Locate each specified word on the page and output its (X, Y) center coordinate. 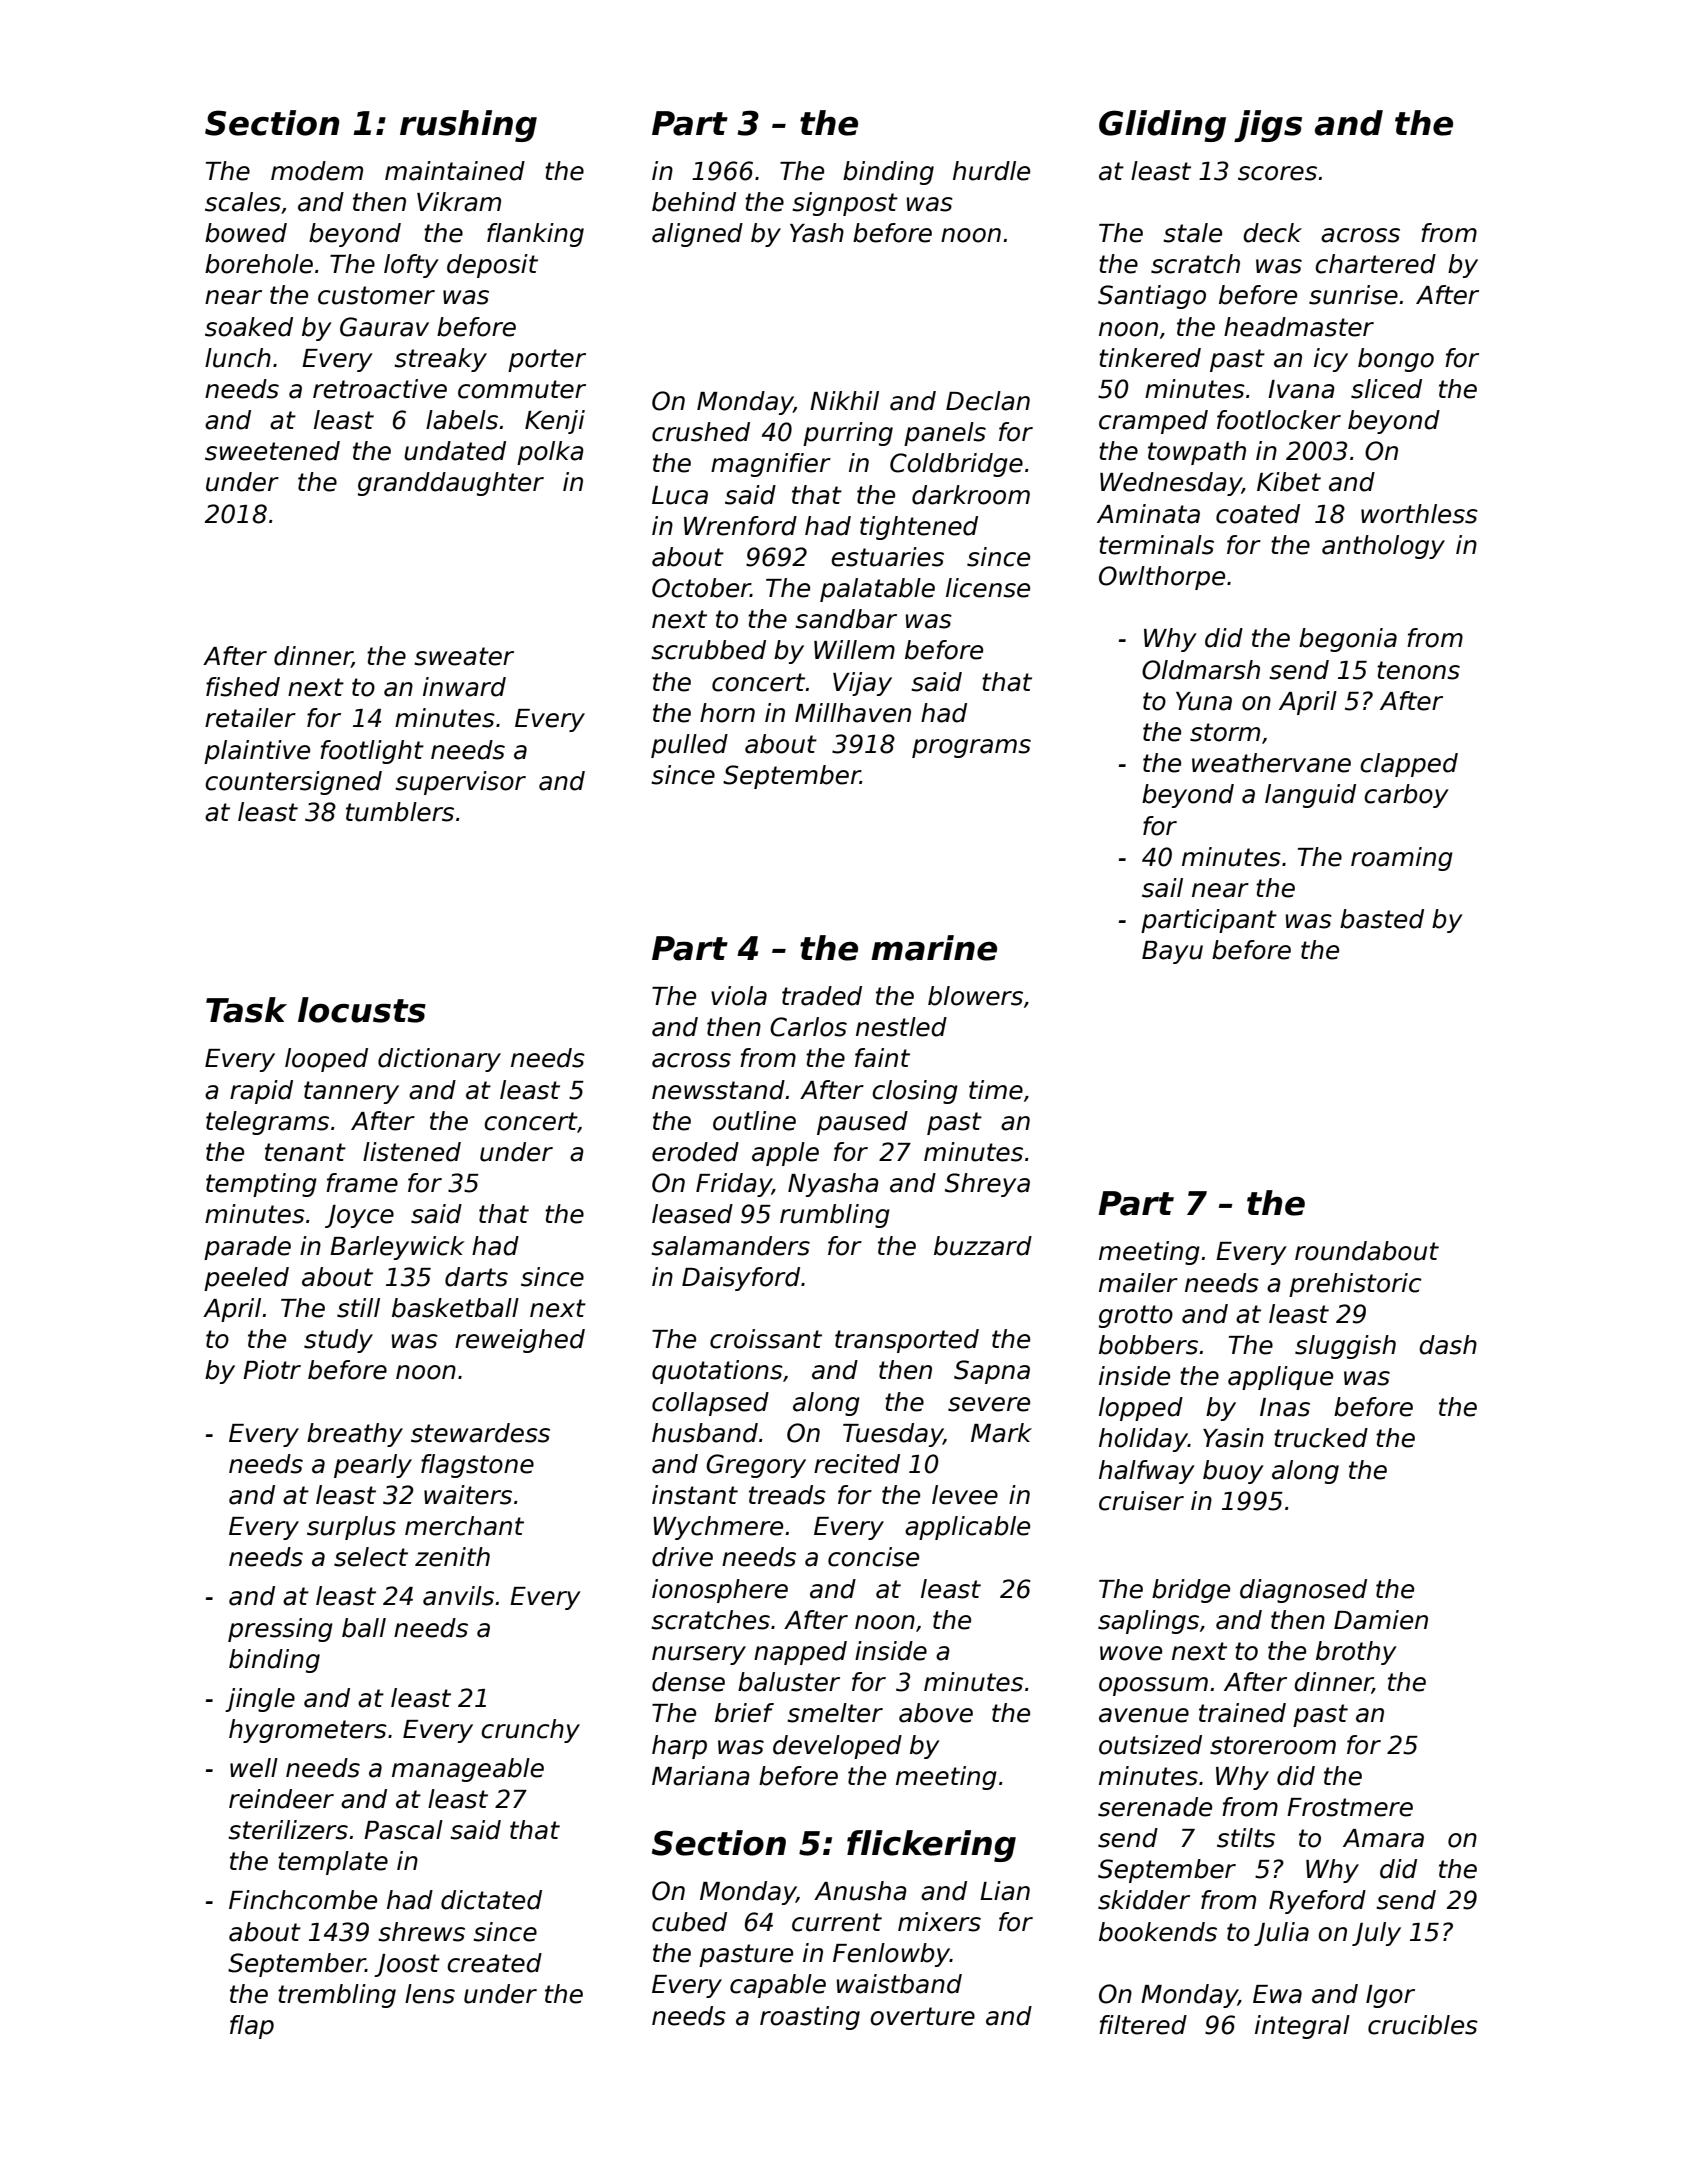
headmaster (1299, 327)
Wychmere (718, 1528)
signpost (845, 204)
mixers (939, 1922)
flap (252, 2027)
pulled (689, 746)
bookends (1158, 1932)
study (338, 1341)
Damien (1381, 1620)
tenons (1418, 670)
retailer (250, 718)
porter (547, 360)
